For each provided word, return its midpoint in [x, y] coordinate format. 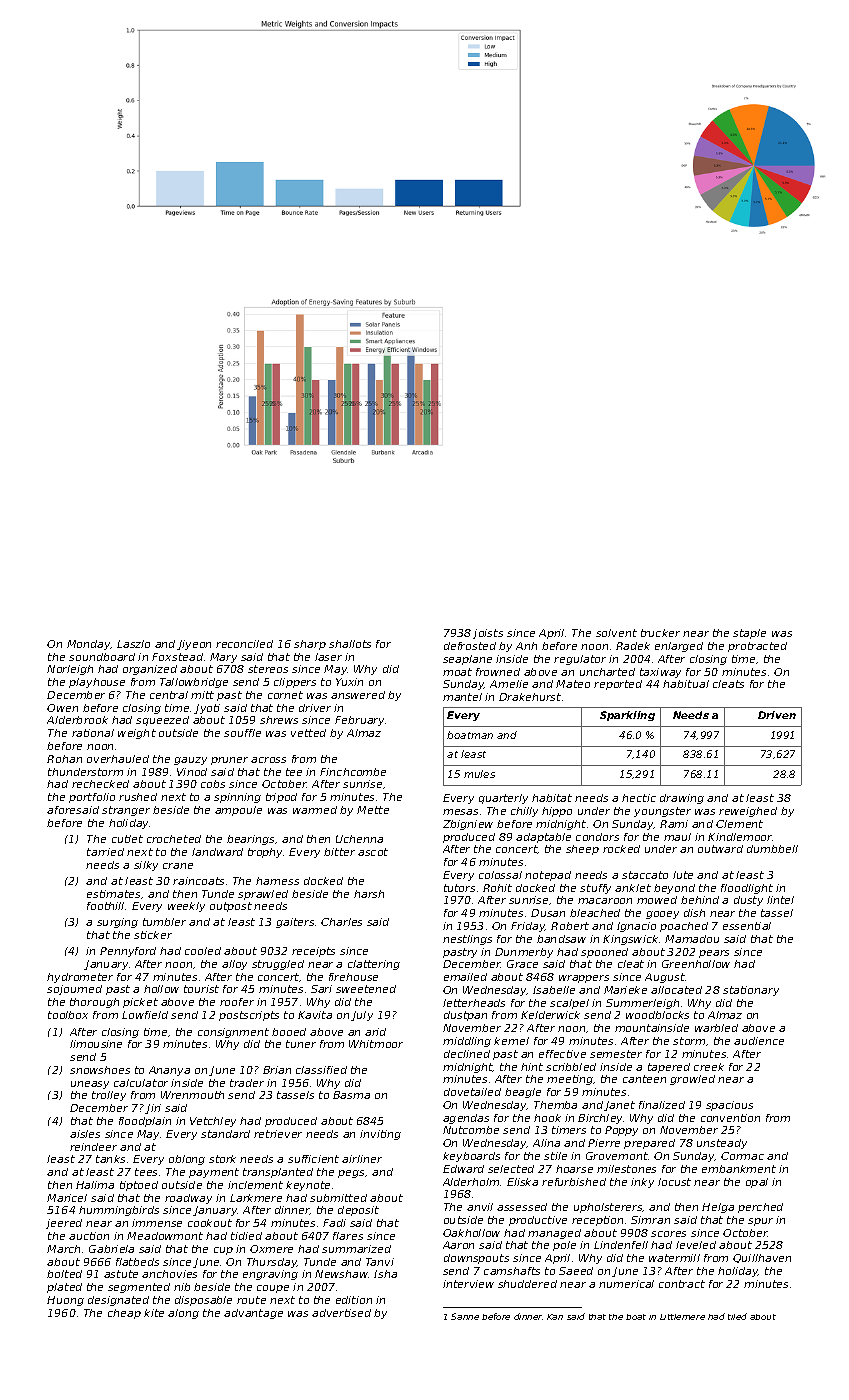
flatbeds [137, 1262]
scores [668, 1234]
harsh [369, 894]
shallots [350, 644]
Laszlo [133, 644]
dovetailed [472, 1092]
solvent [616, 633]
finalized [662, 1105]
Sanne [465, 1316]
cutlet [127, 839]
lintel [780, 900]
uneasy [90, 1085]
